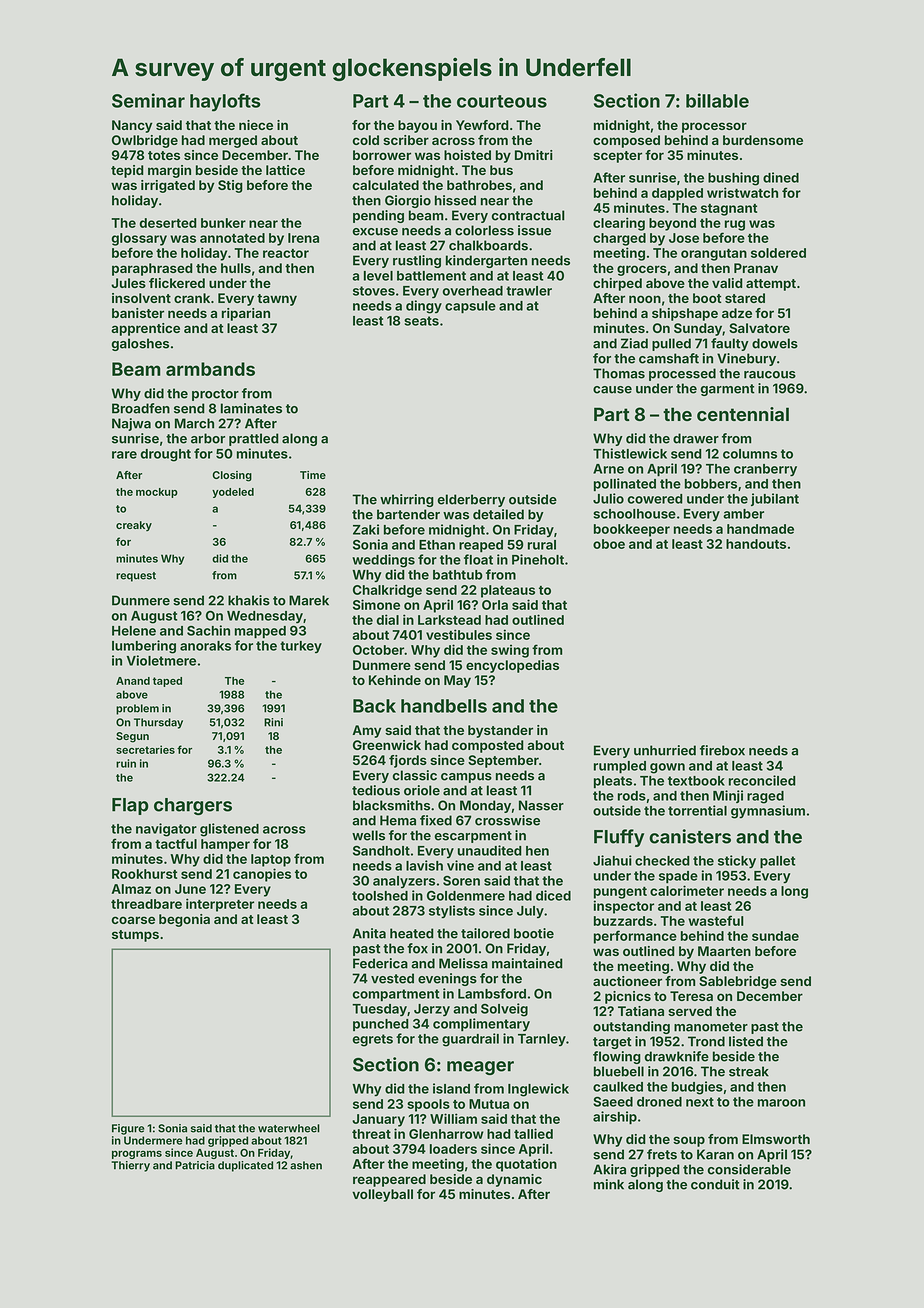 The height and width of the screenshot is (1308, 924). I want to click on composed, so click(626, 141).
